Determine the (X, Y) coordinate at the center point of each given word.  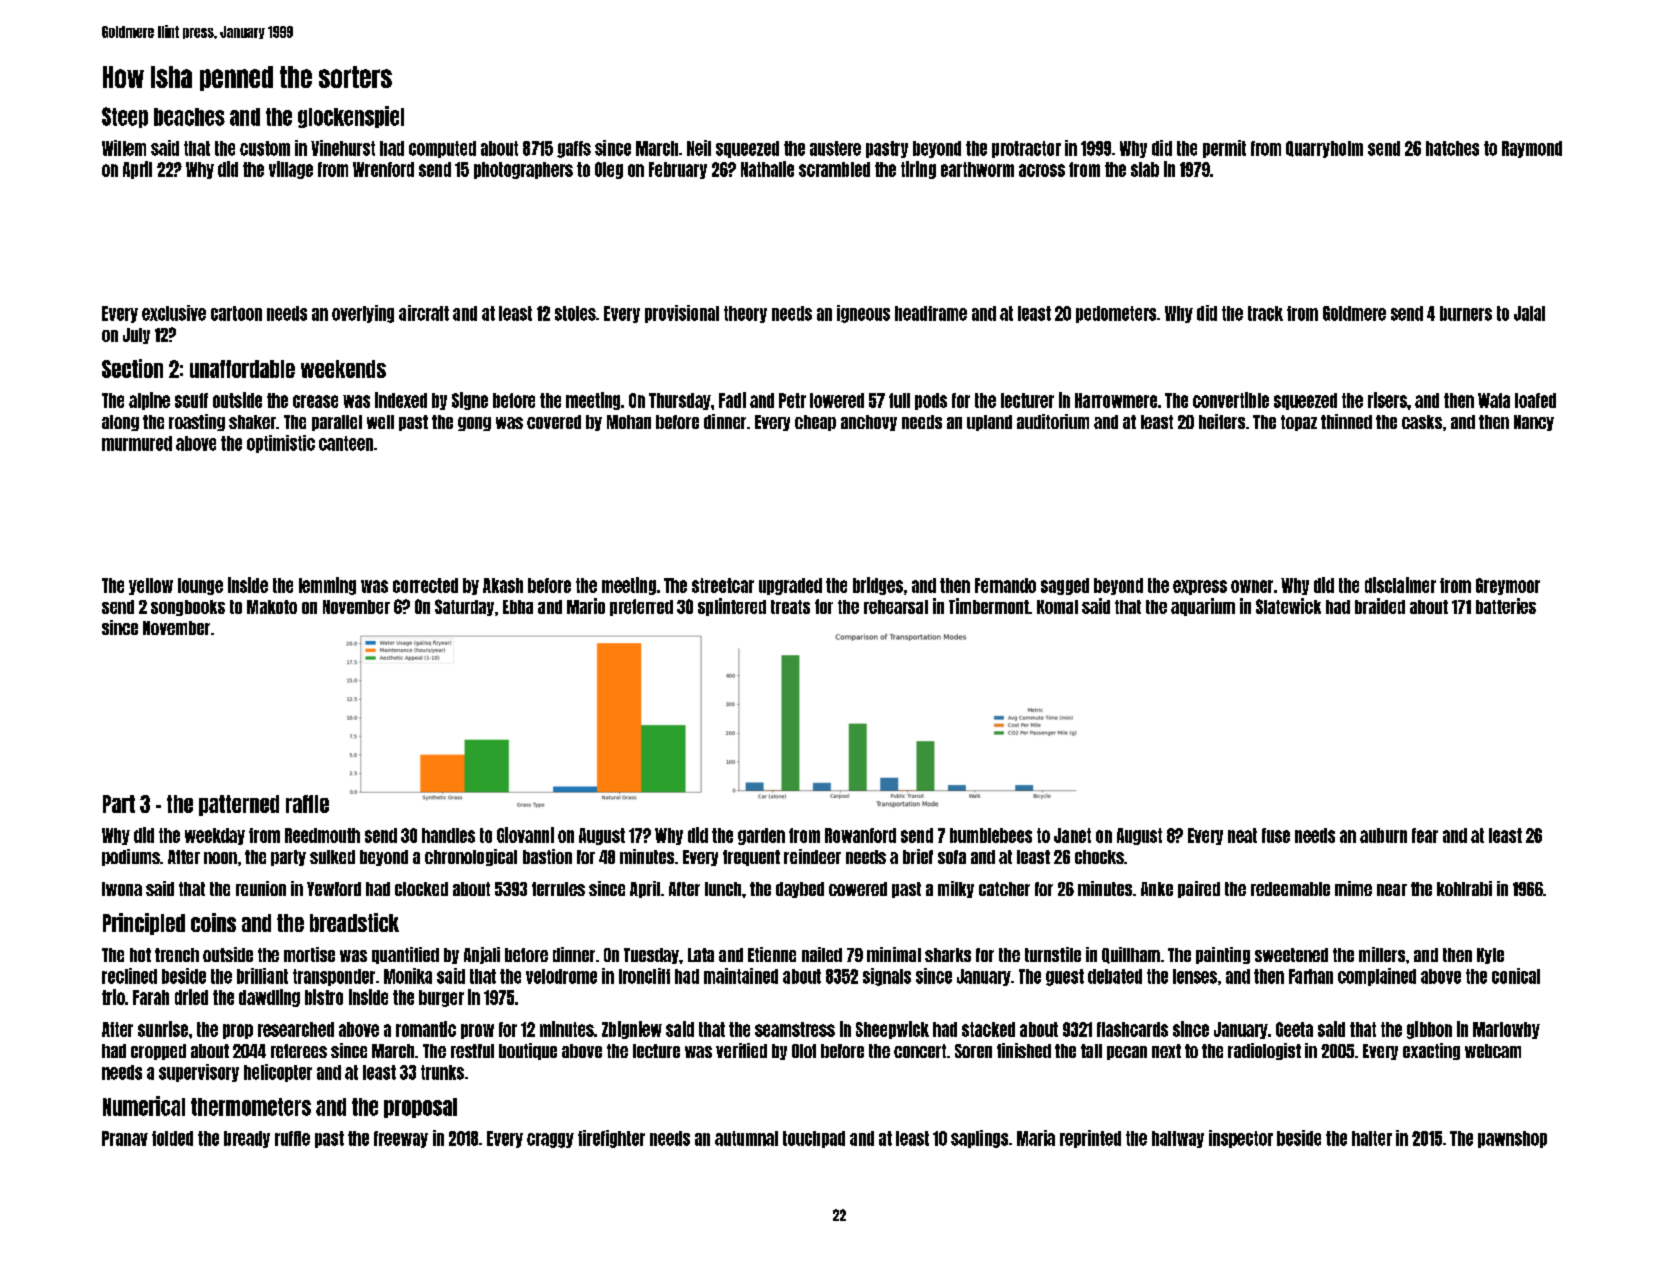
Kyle (1490, 956)
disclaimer (1400, 585)
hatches (1452, 148)
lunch (723, 889)
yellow (151, 586)
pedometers (1116, 314)
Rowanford (860, 835)
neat (1242, 835)
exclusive (174, 313)
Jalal (1529, 313)
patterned (239, 805)
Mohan (629, 422)
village (291, 170)
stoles (575, 313)
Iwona (122, 889)
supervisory (199, 1073)
